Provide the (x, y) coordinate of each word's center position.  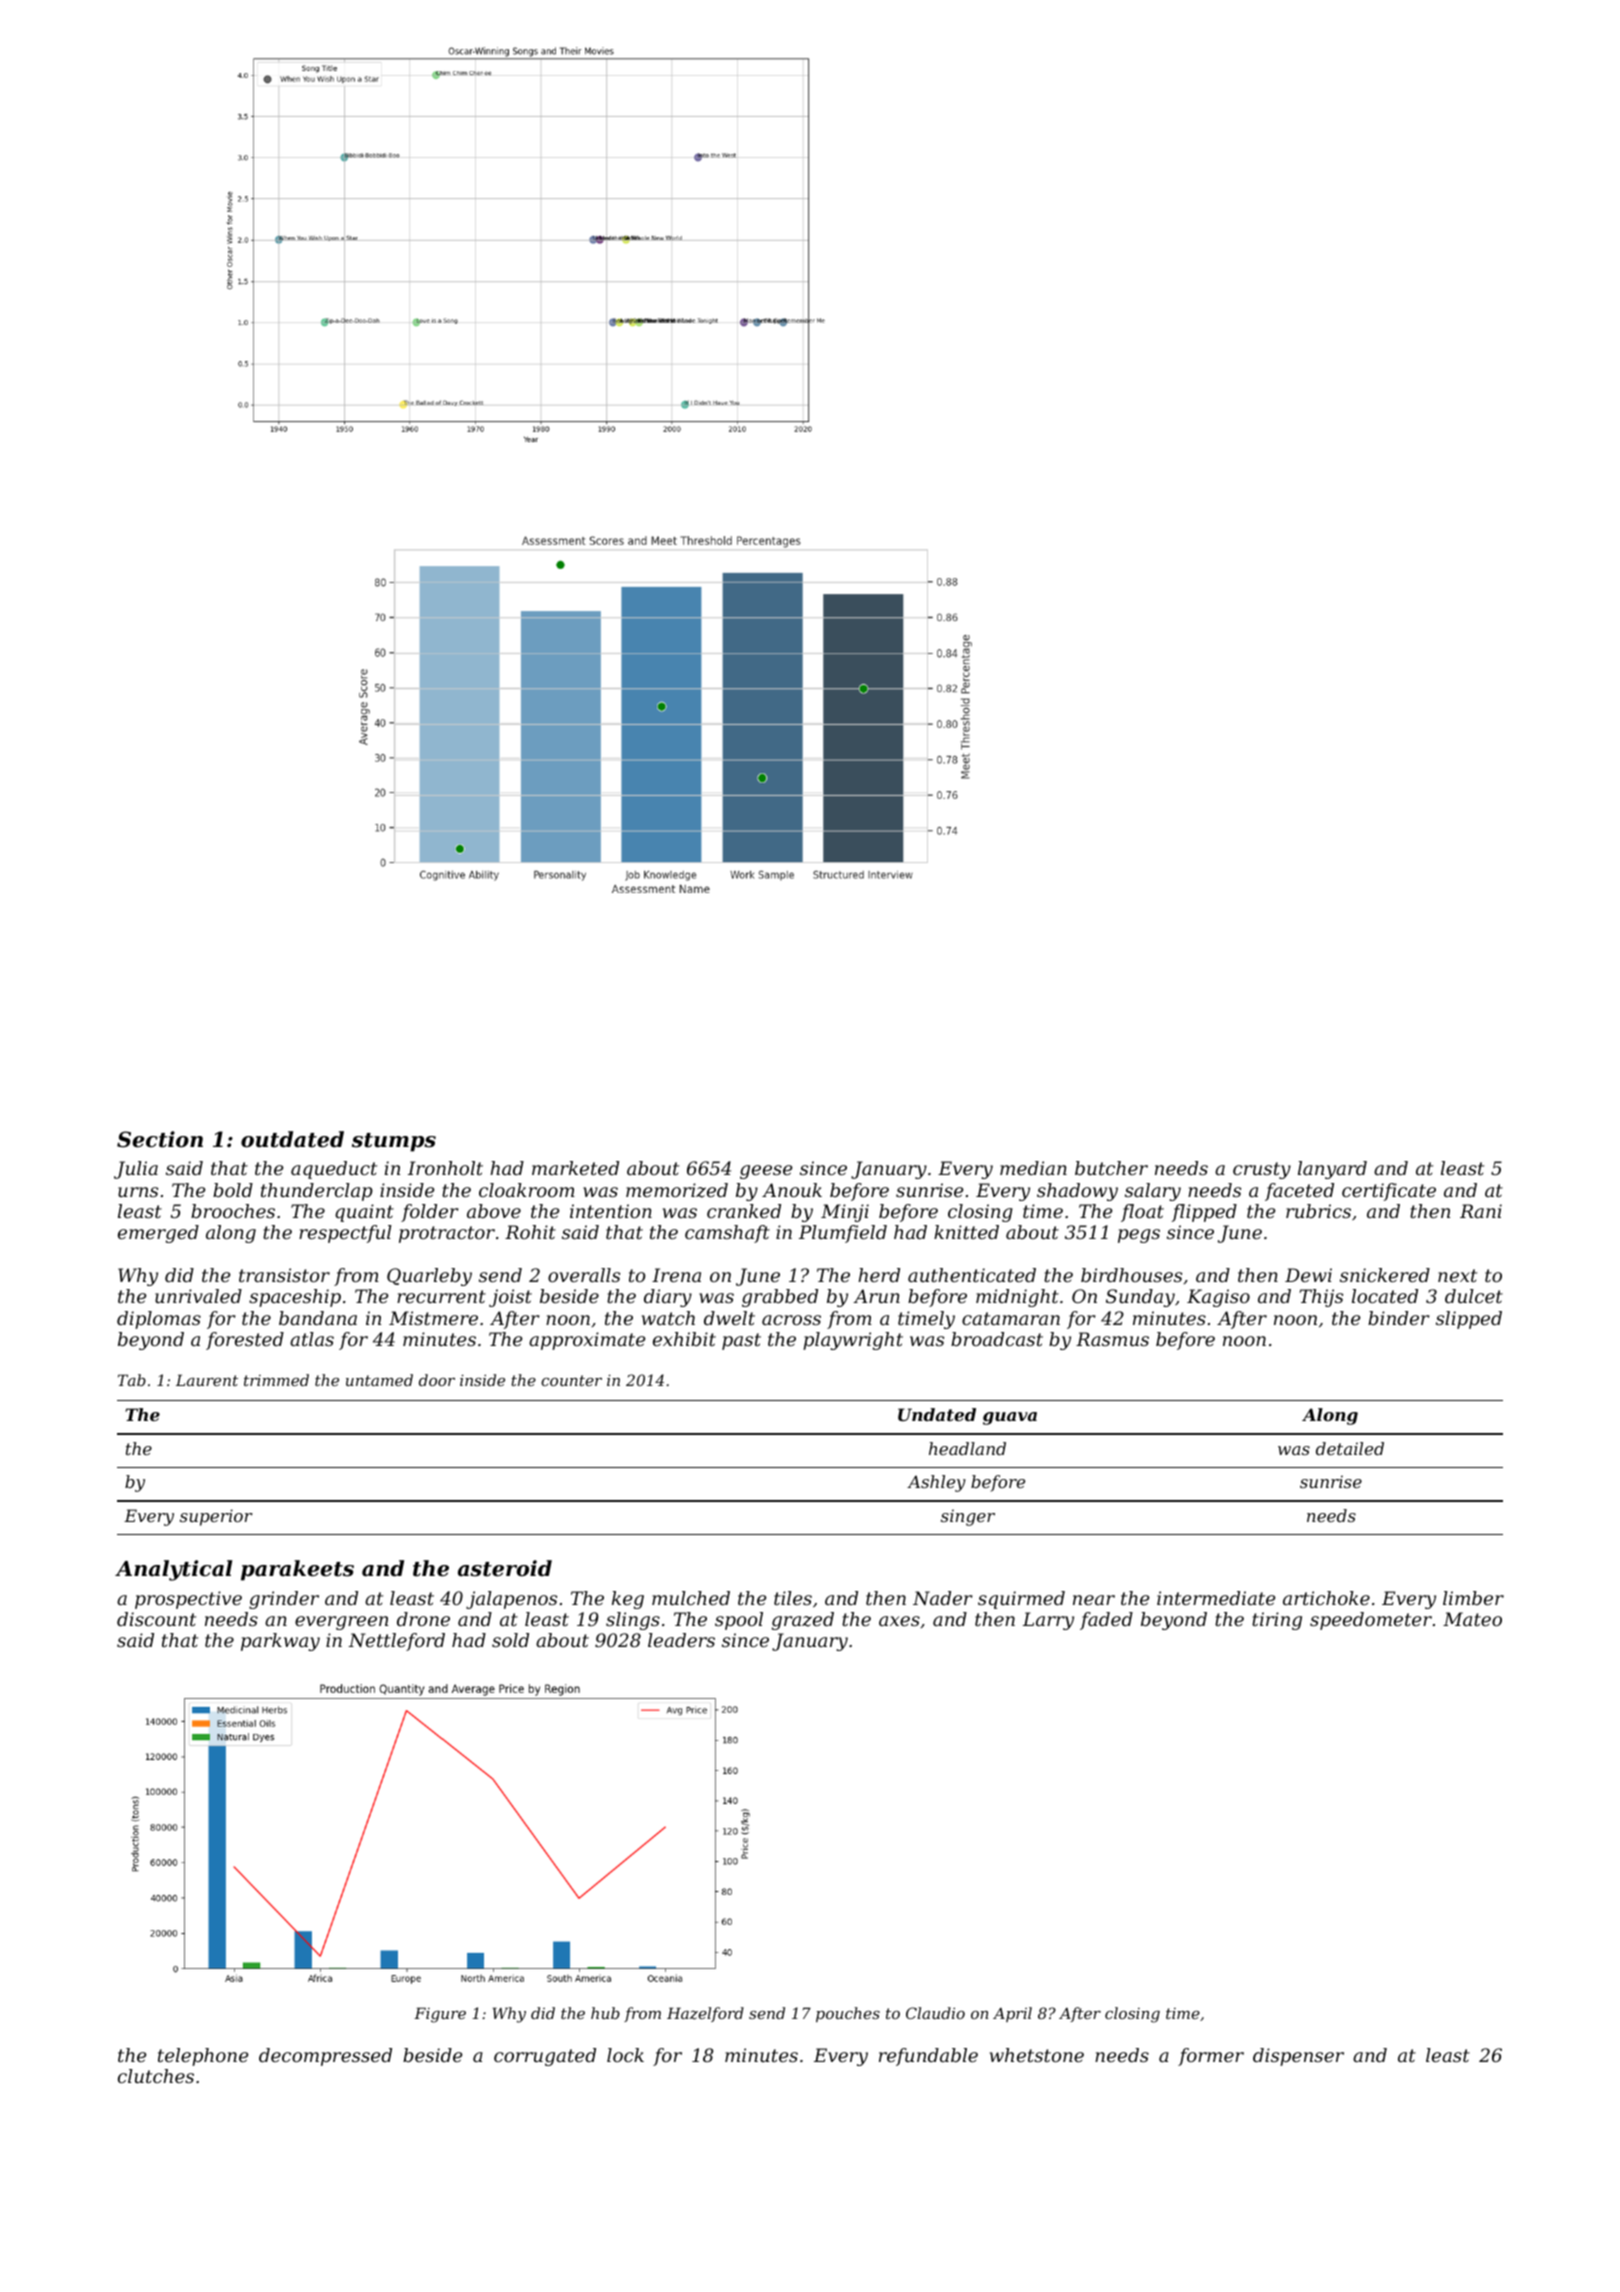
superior (216, 1517)
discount (156, 1619)
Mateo (1472, 1619)
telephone (203, 2057)
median (1033, 1168)
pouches (848, 2014)
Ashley (936, 1483)
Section (160, 1139)
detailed (1350, 1448)
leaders (681, 1640)
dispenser (1298, 2057)
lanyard (1332, 1170)
